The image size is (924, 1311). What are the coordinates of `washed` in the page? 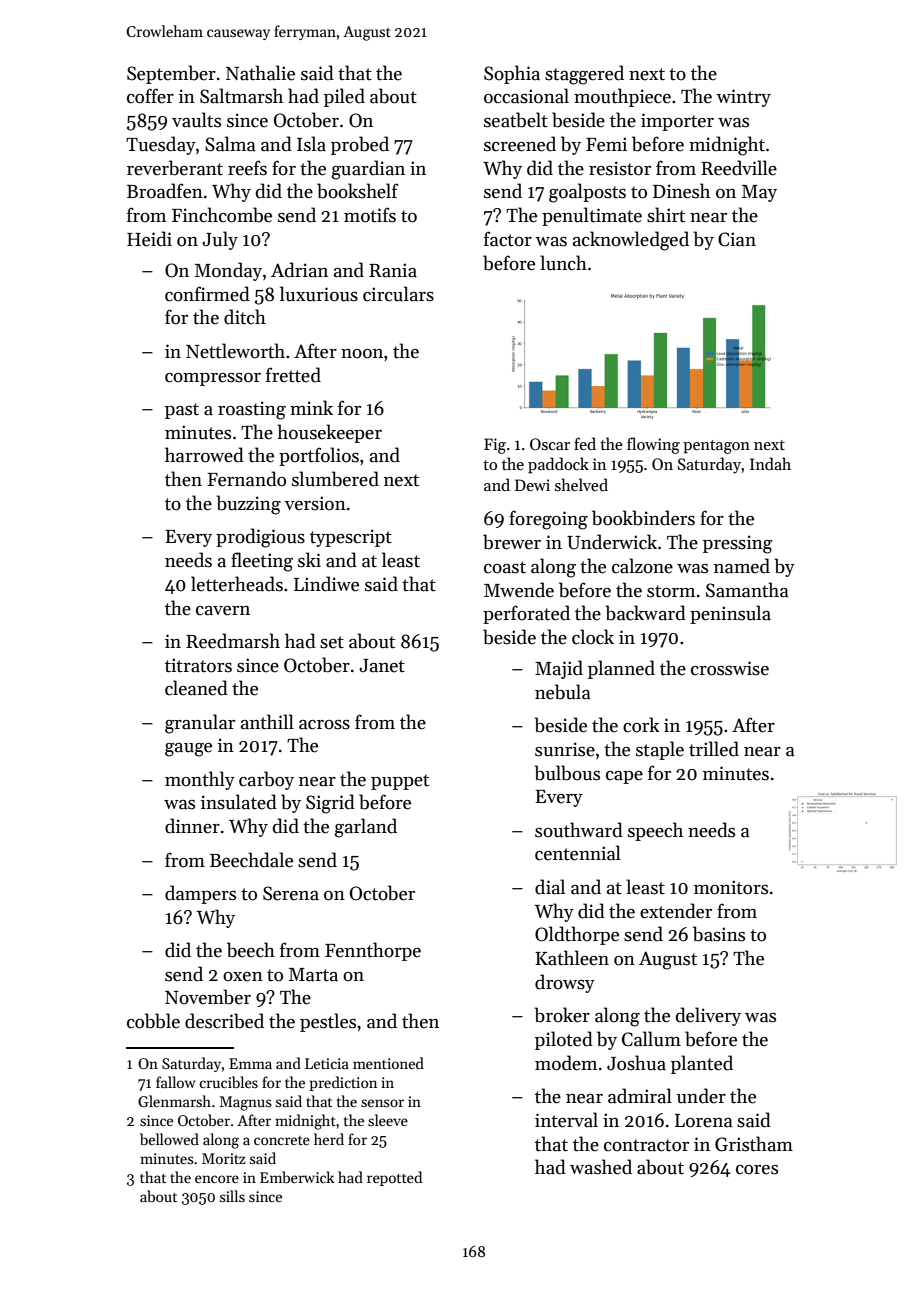 It's located at (601, 1167).
